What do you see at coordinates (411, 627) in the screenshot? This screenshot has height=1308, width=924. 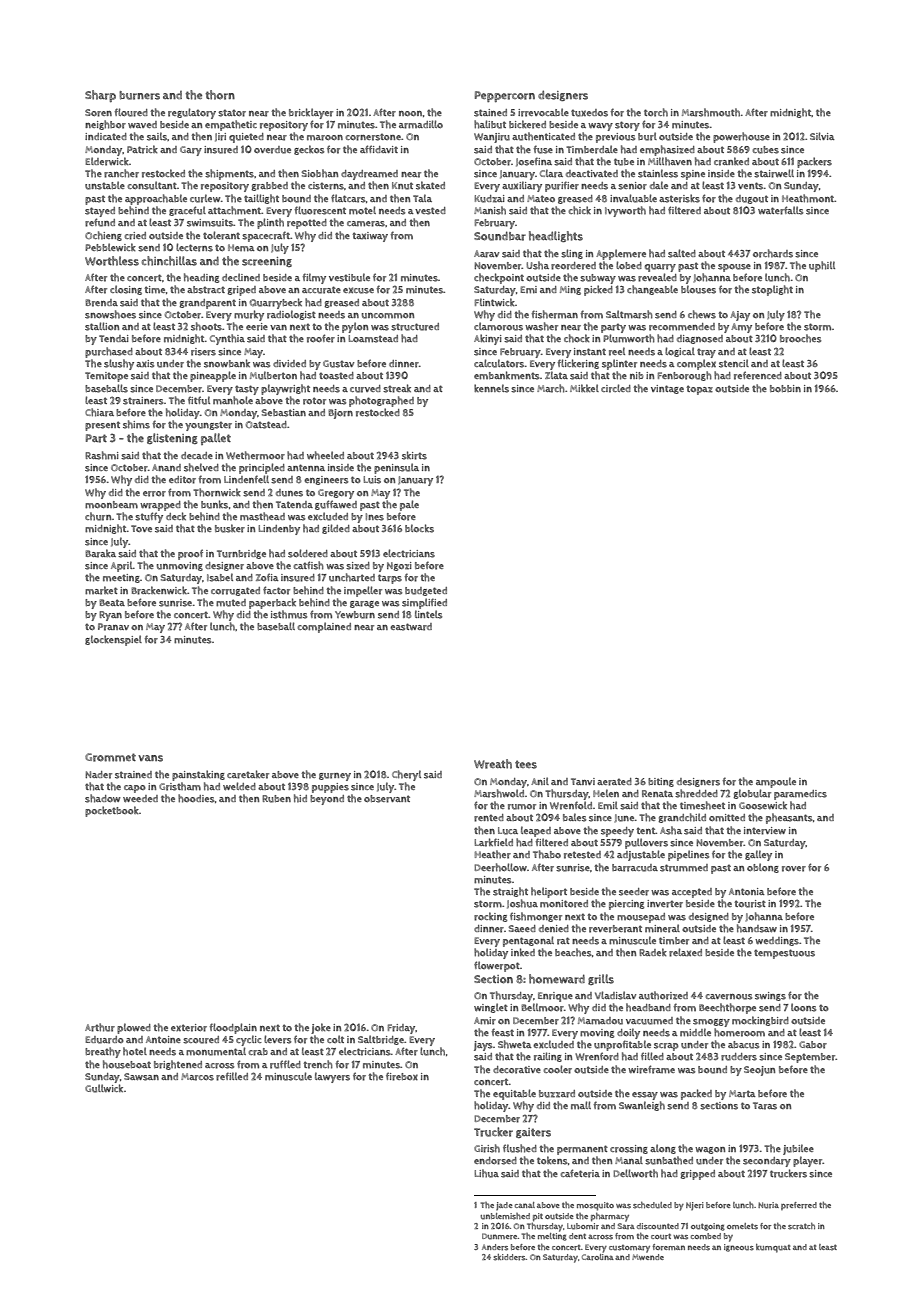 I see `eastward` at bounding box center [411, 627].
